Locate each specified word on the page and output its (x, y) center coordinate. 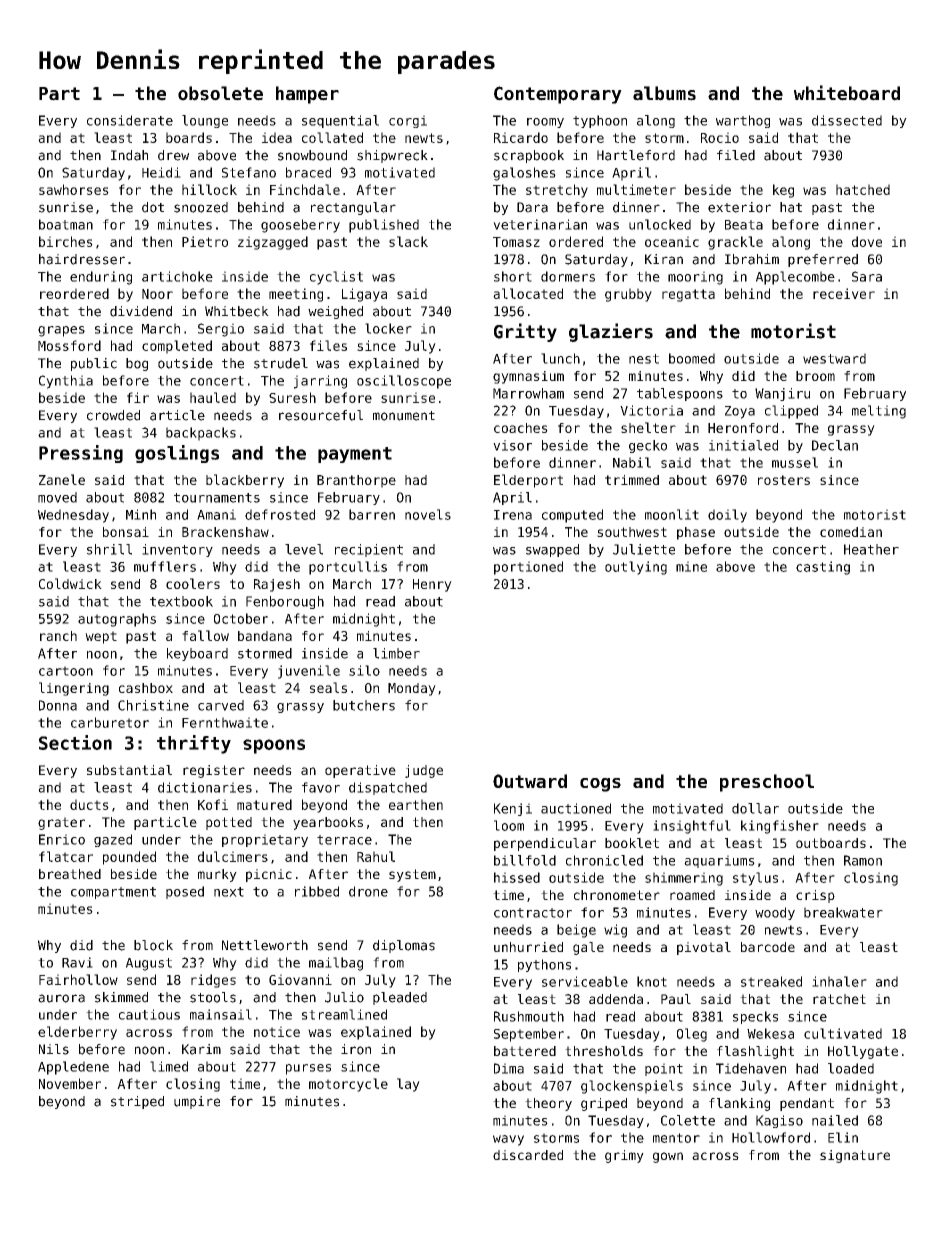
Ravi (77, 962)
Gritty (525, 332)
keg (783, 191)
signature (855, 1156)
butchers (364, 705)
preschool (767, 783)
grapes (61, 331)
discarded (528, 1155)
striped (137, 1102)
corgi (408, 121)
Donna (58, 705)
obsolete (220, 93)
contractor (533, 913)
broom (815, 376)
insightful (692, 827)
